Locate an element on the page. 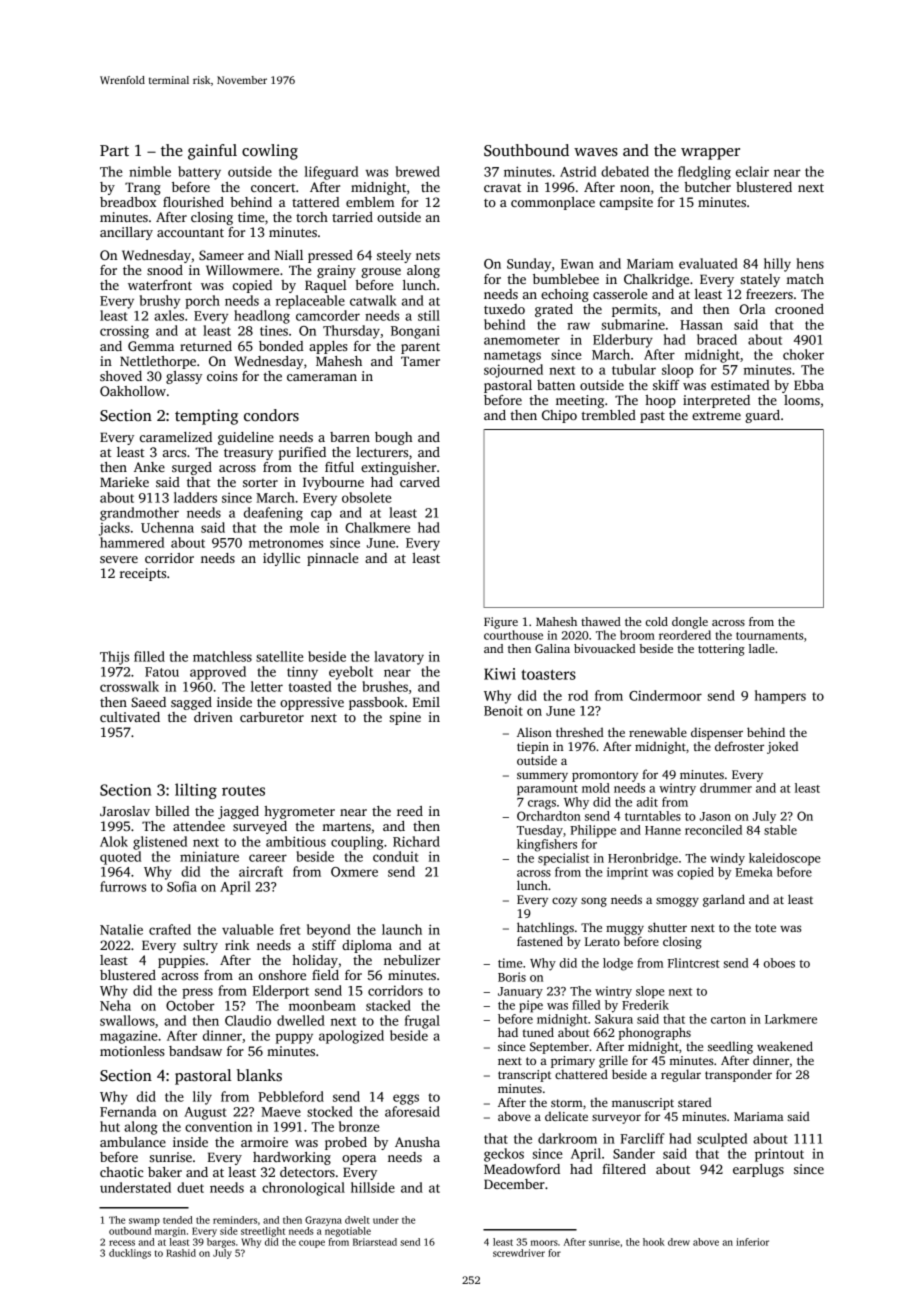 This page has width=924, height=1311. spine is located at coordinates (405, 718).
